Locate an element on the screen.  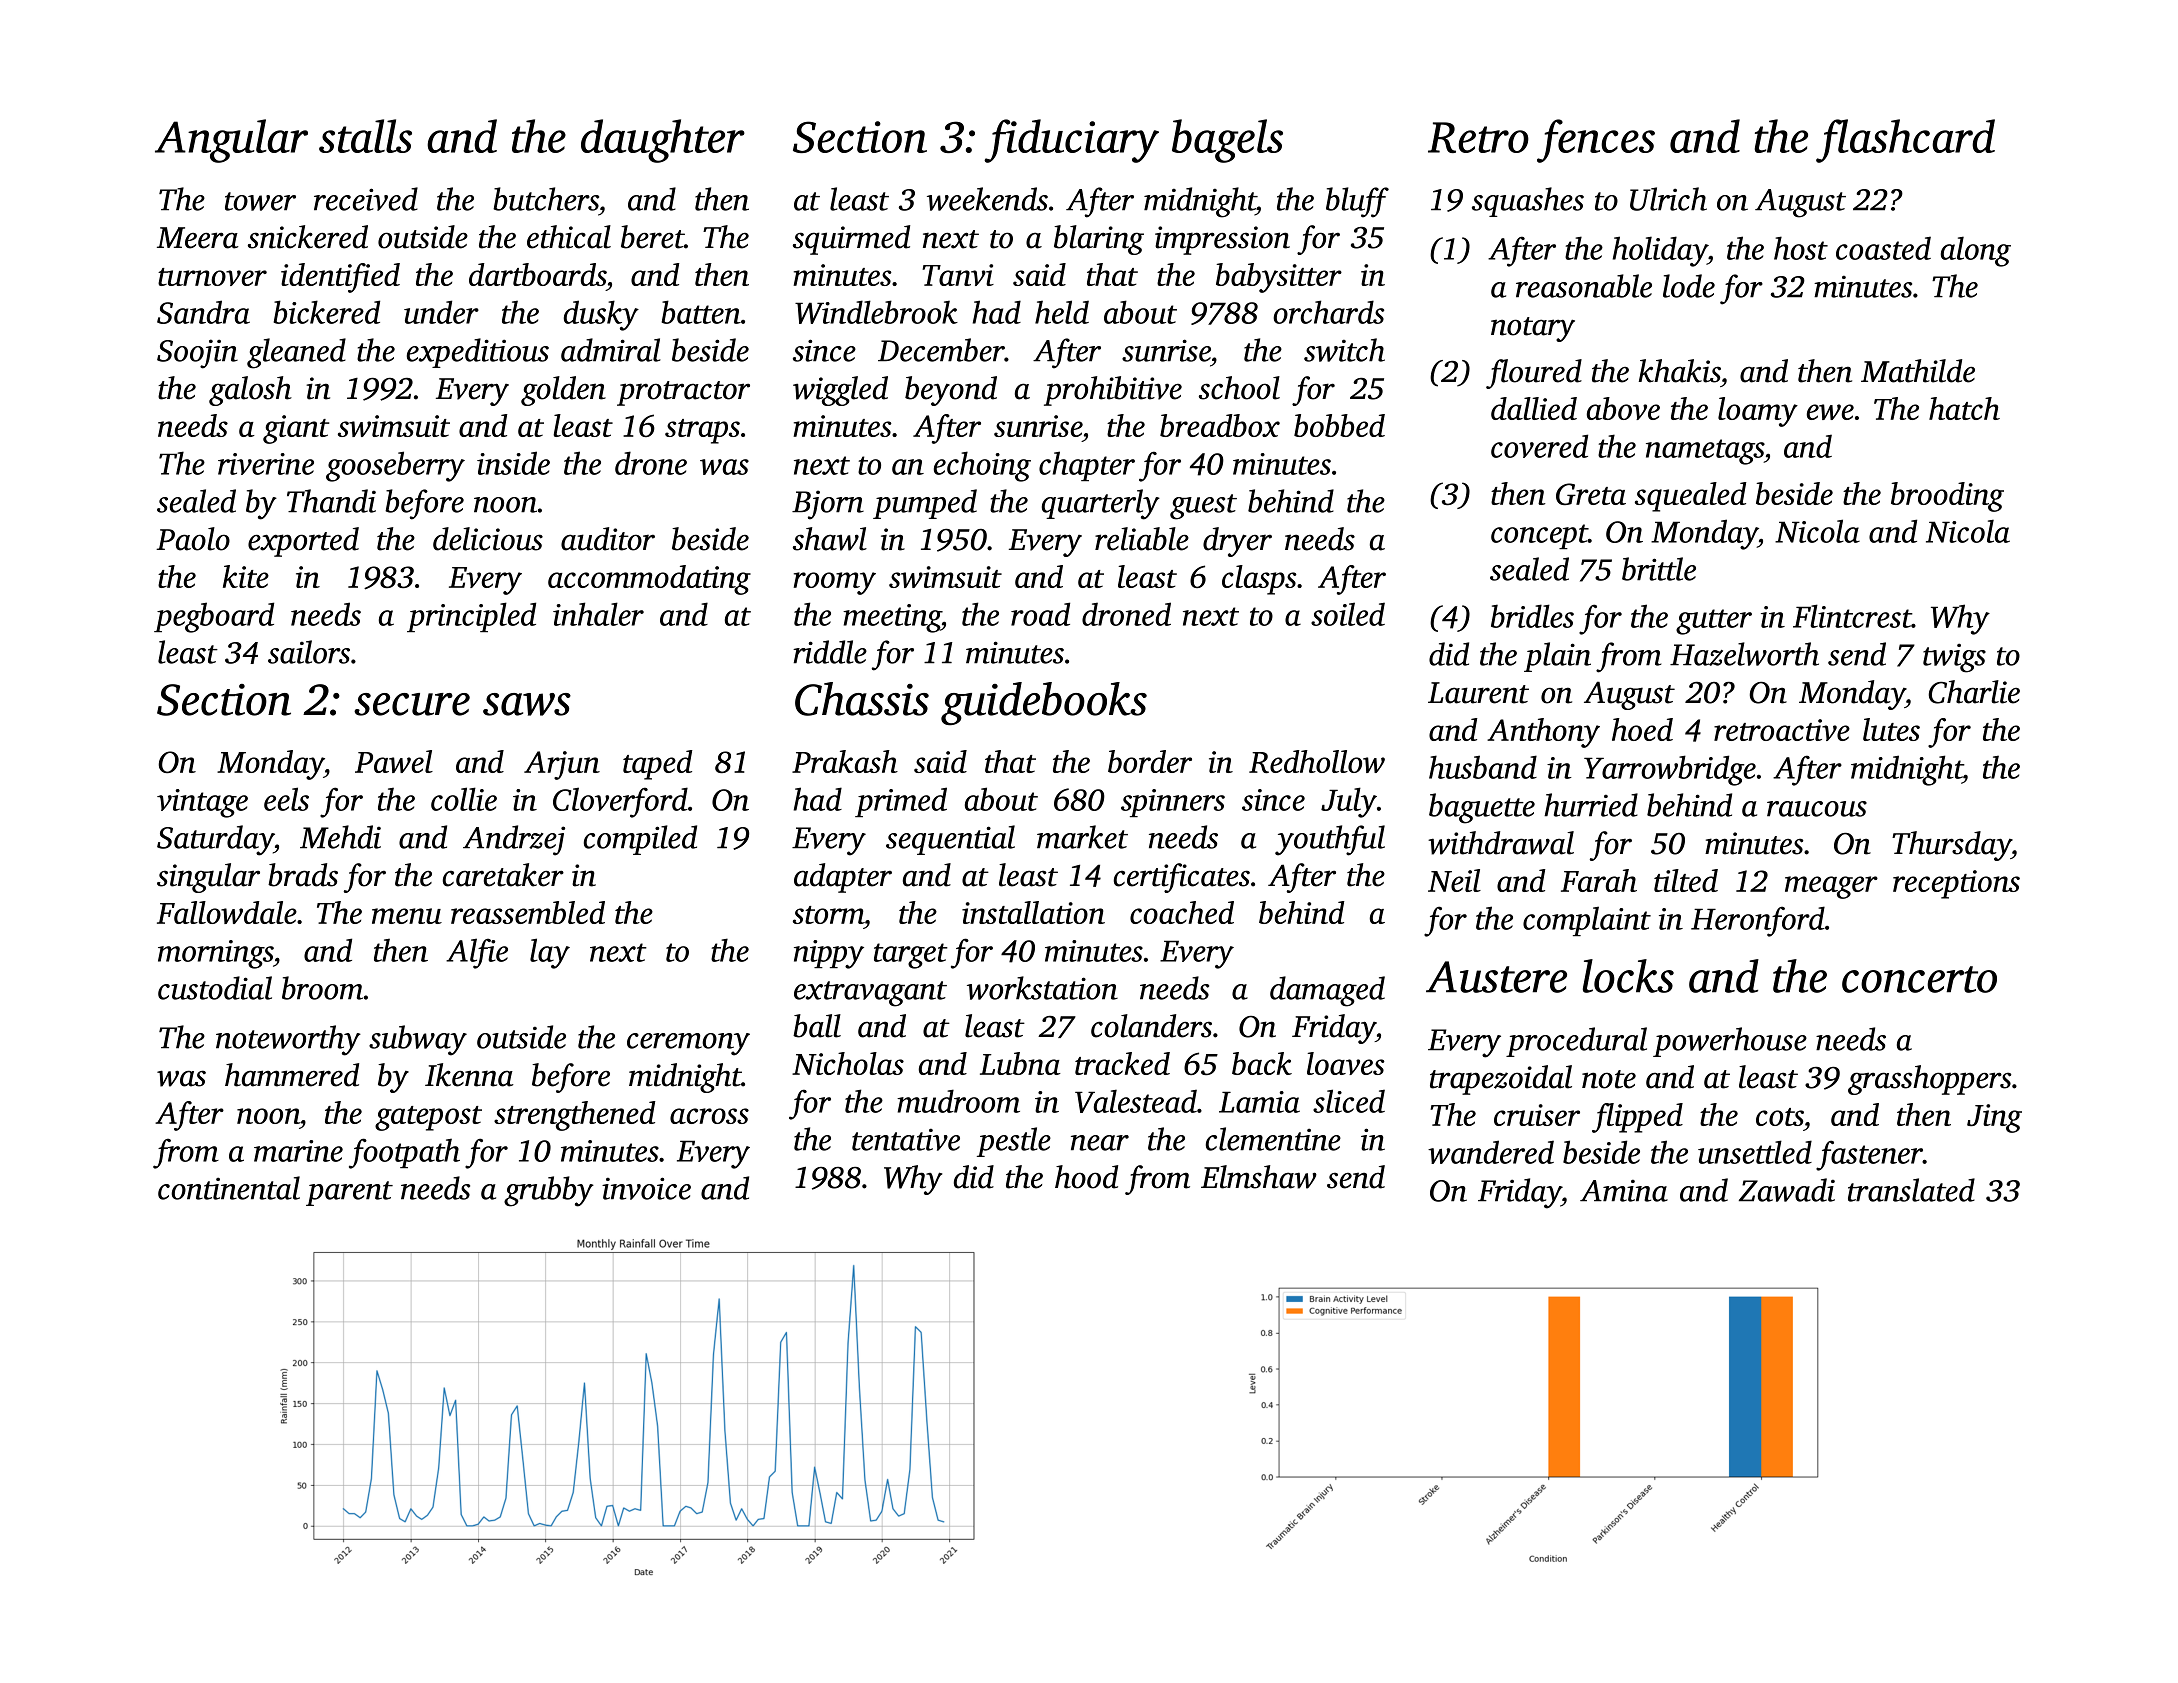
hoed is located at coordinates (1642, 729).
